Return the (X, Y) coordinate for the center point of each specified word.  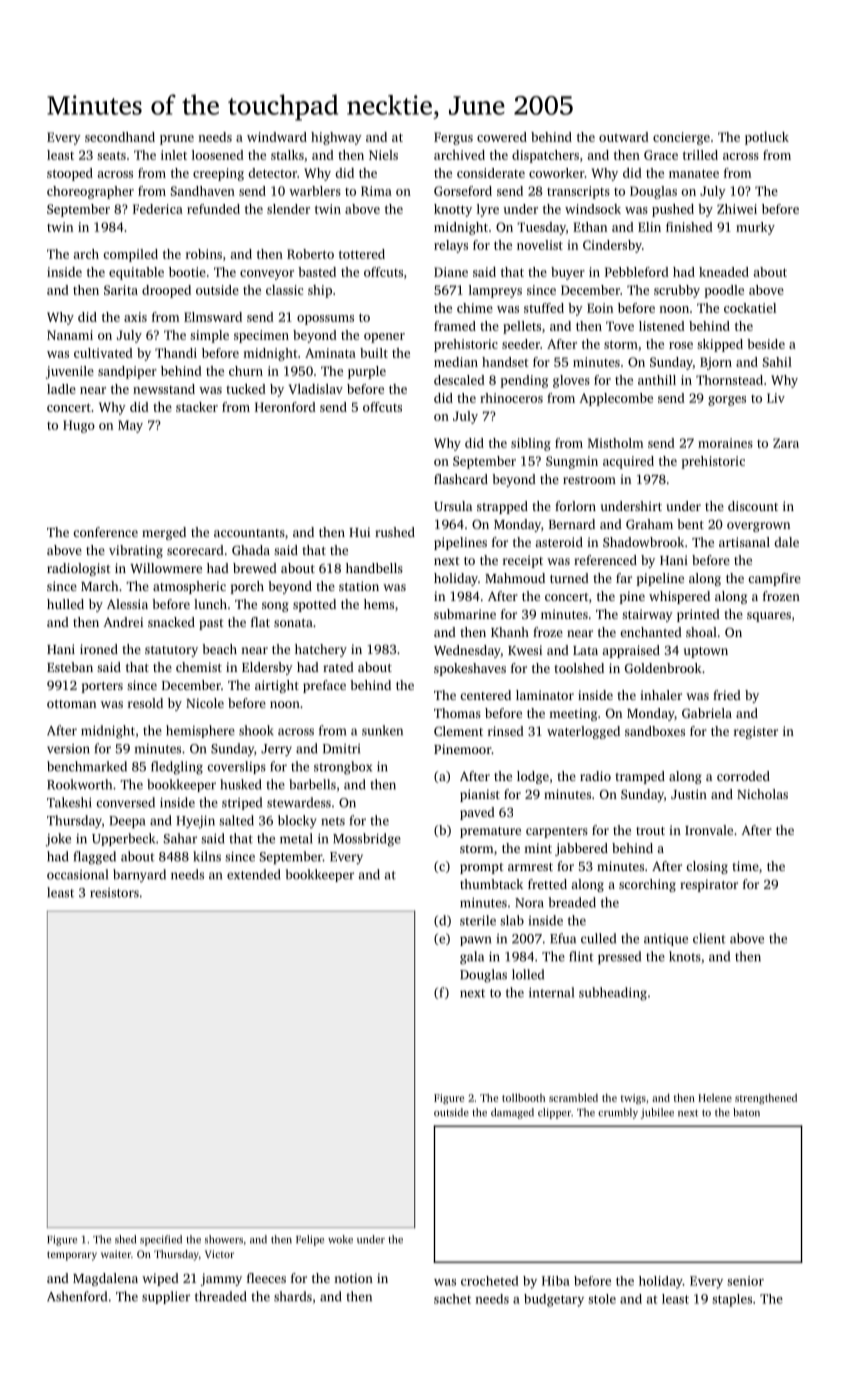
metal (296, 838)
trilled (700, 155)
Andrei (123, 622)
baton (746, 1112)
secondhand (120, 137)
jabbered (581, 849)
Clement (458, 731)
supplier (166, 1297)
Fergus (453, 138)
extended (253, 874)
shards (293, 1296)
